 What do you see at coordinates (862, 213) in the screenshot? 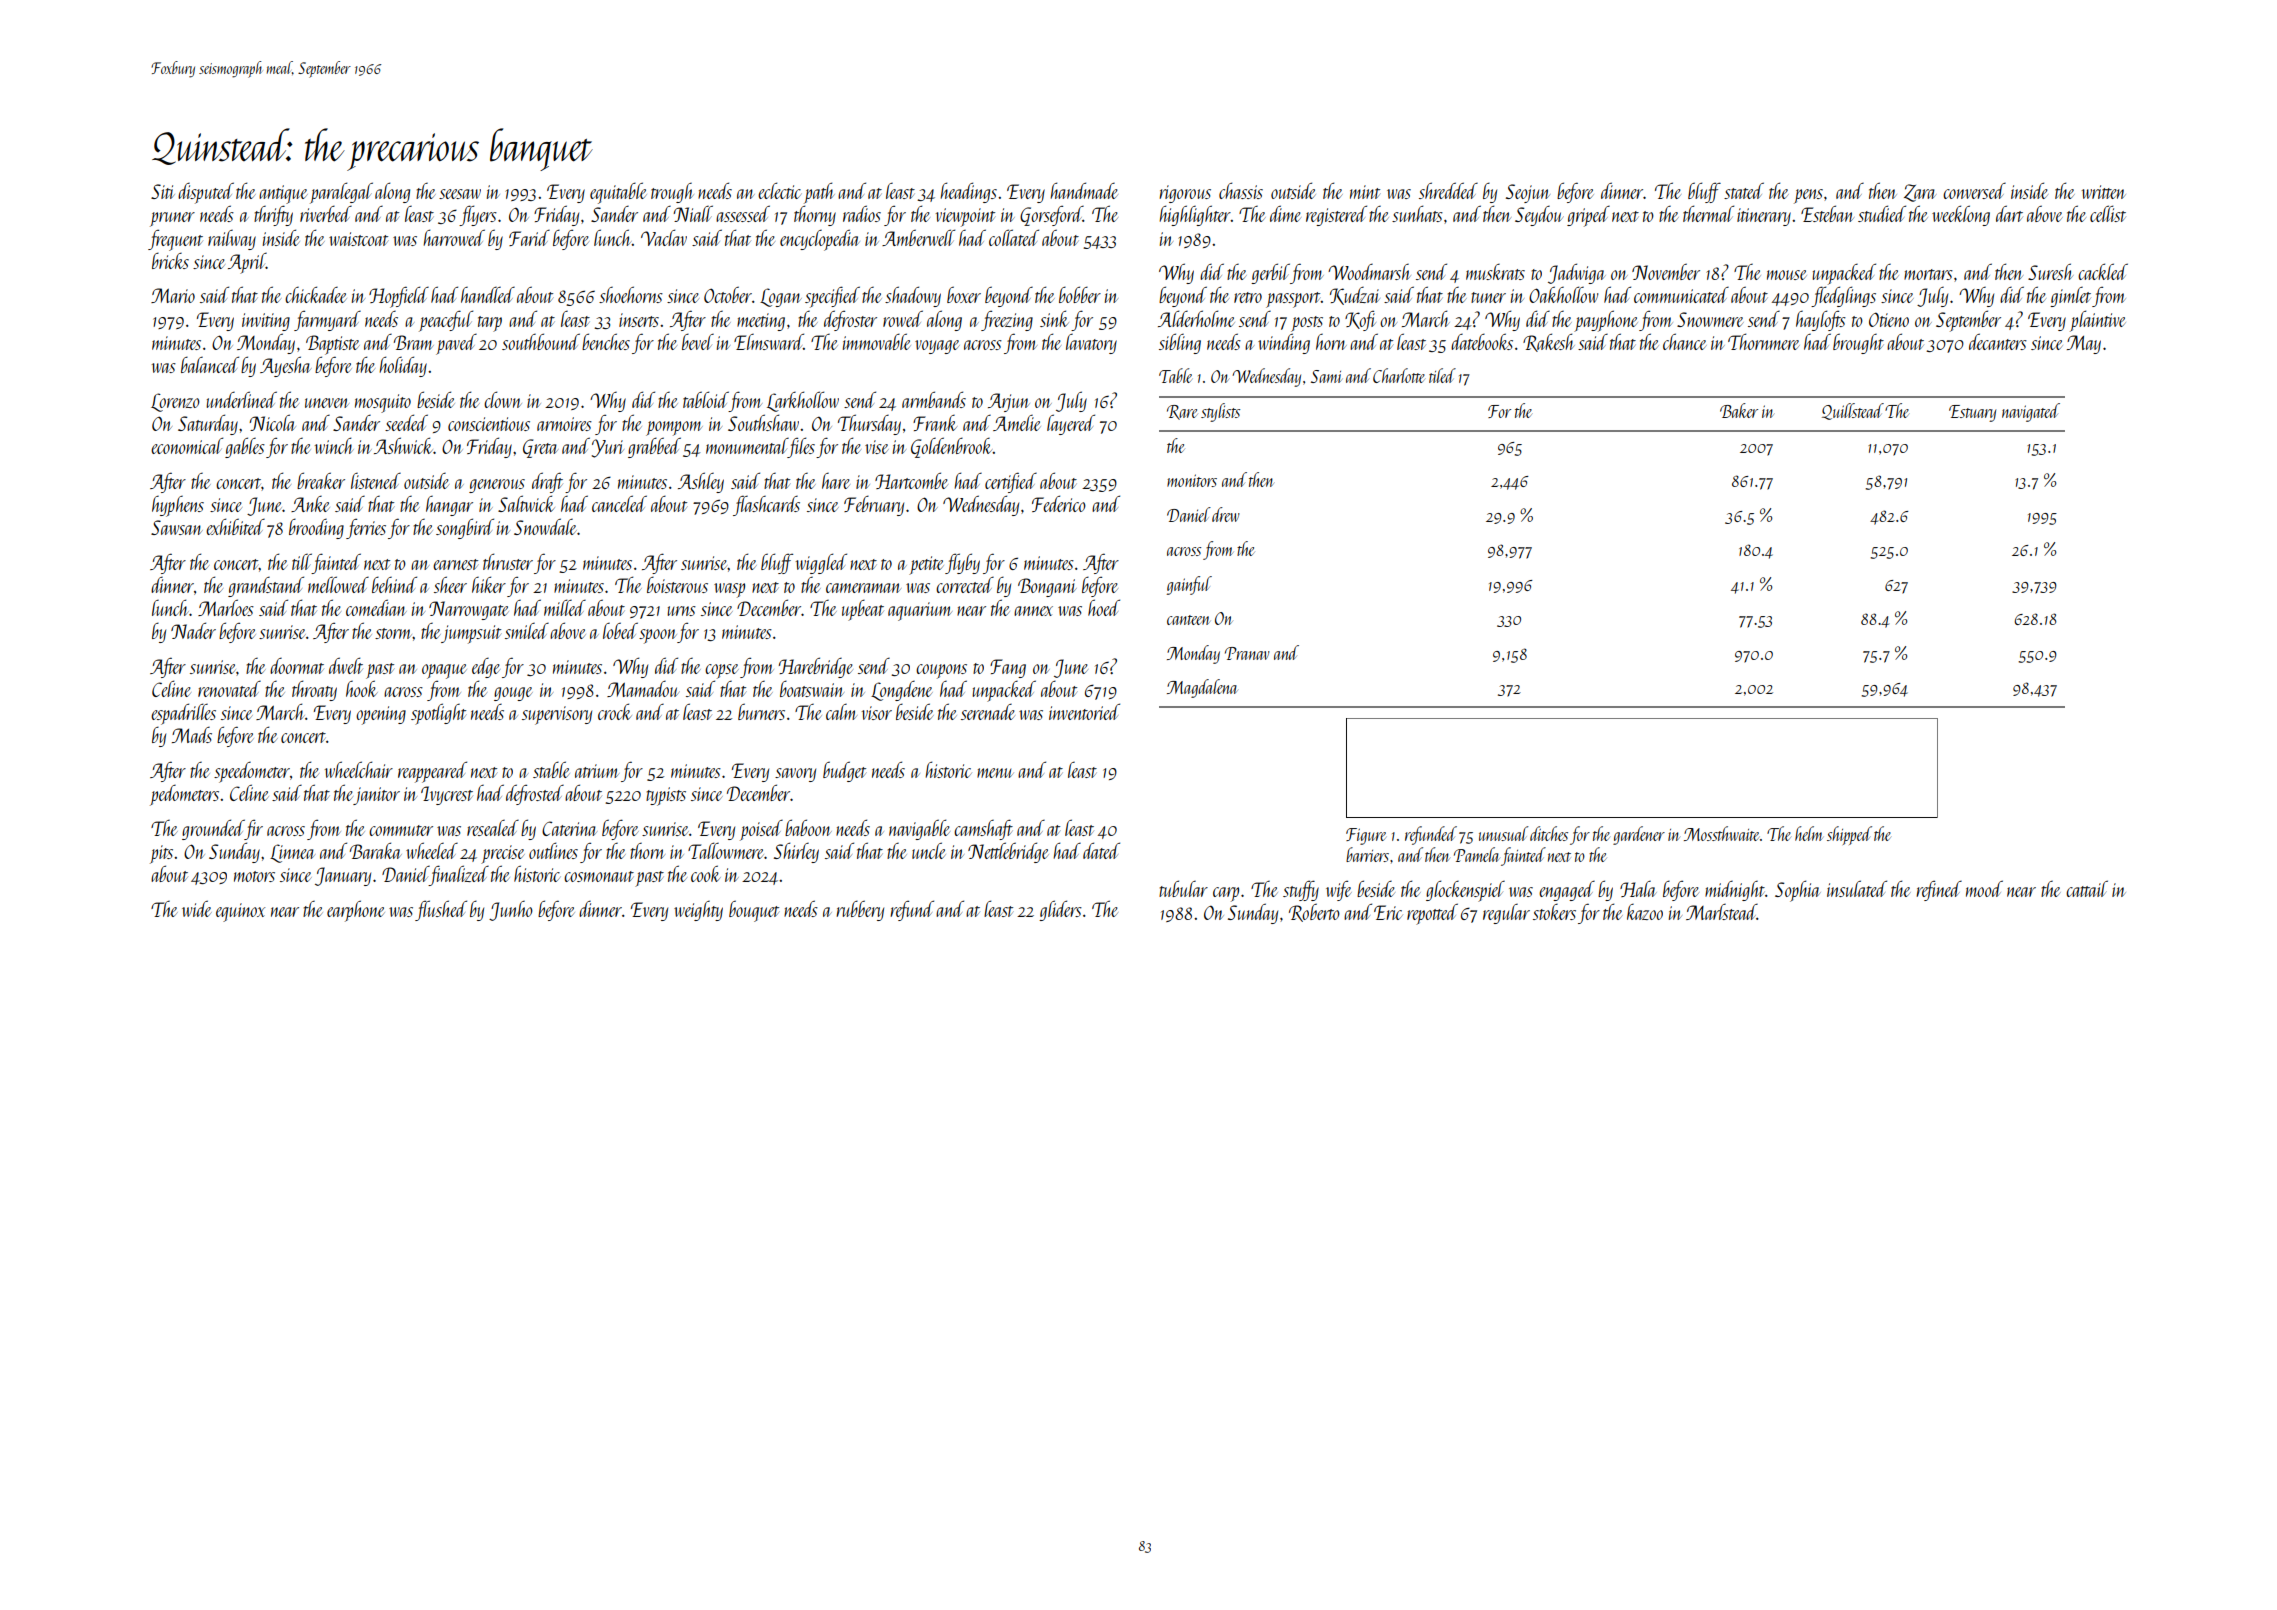
I see `radios` at bounding box center [862, 213].
